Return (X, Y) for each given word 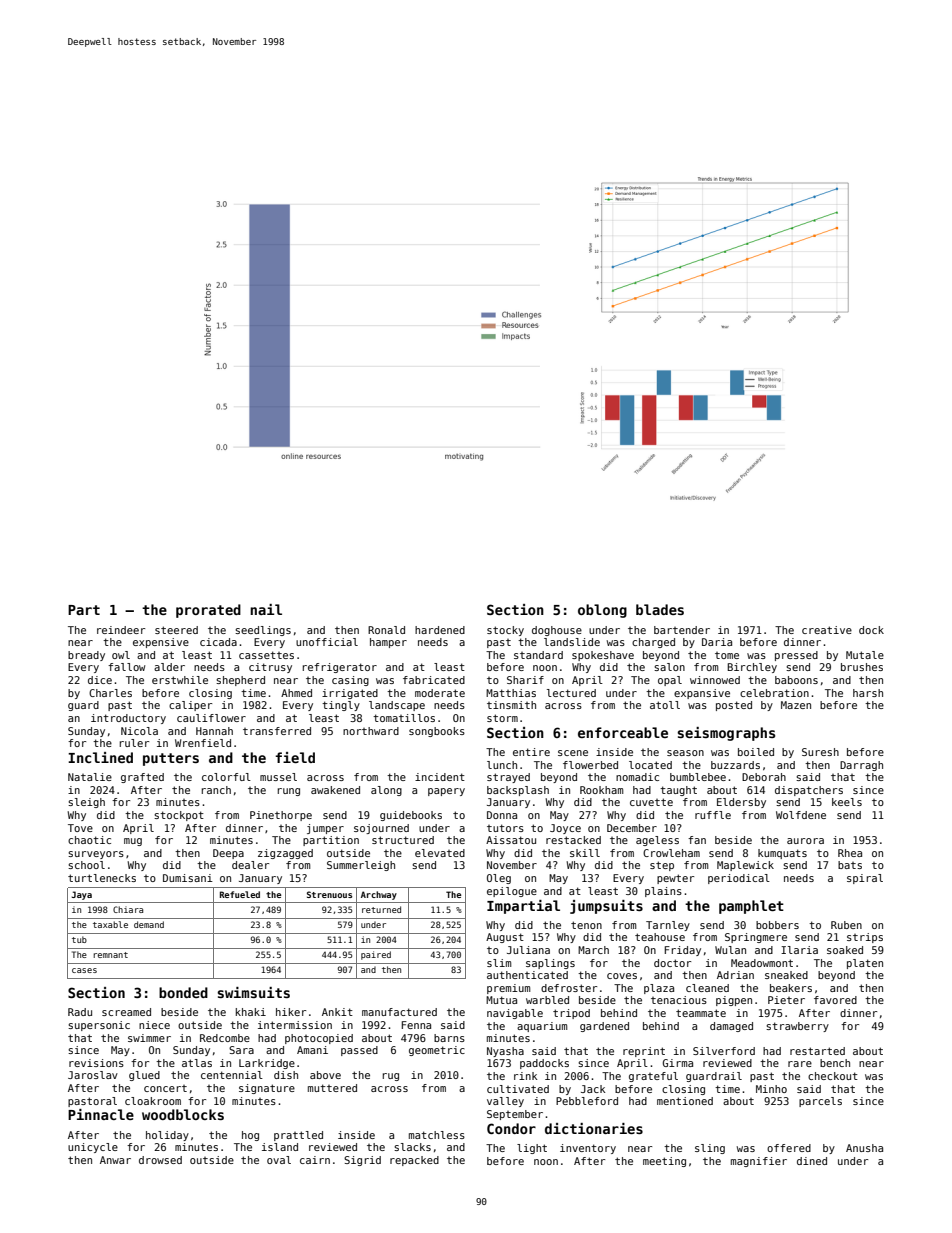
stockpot (179, 816)
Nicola (139, 731)
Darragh (861, 766)
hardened (440, 630)
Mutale (865, 655)
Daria (717, 642)
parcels (820, 1102)
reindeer (121, 630)
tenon (586, 925)
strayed (508, 778)
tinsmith (511, 705)
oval (279, 1160)
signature (267, 1089)
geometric (437, 1051)
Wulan (730, 950)
